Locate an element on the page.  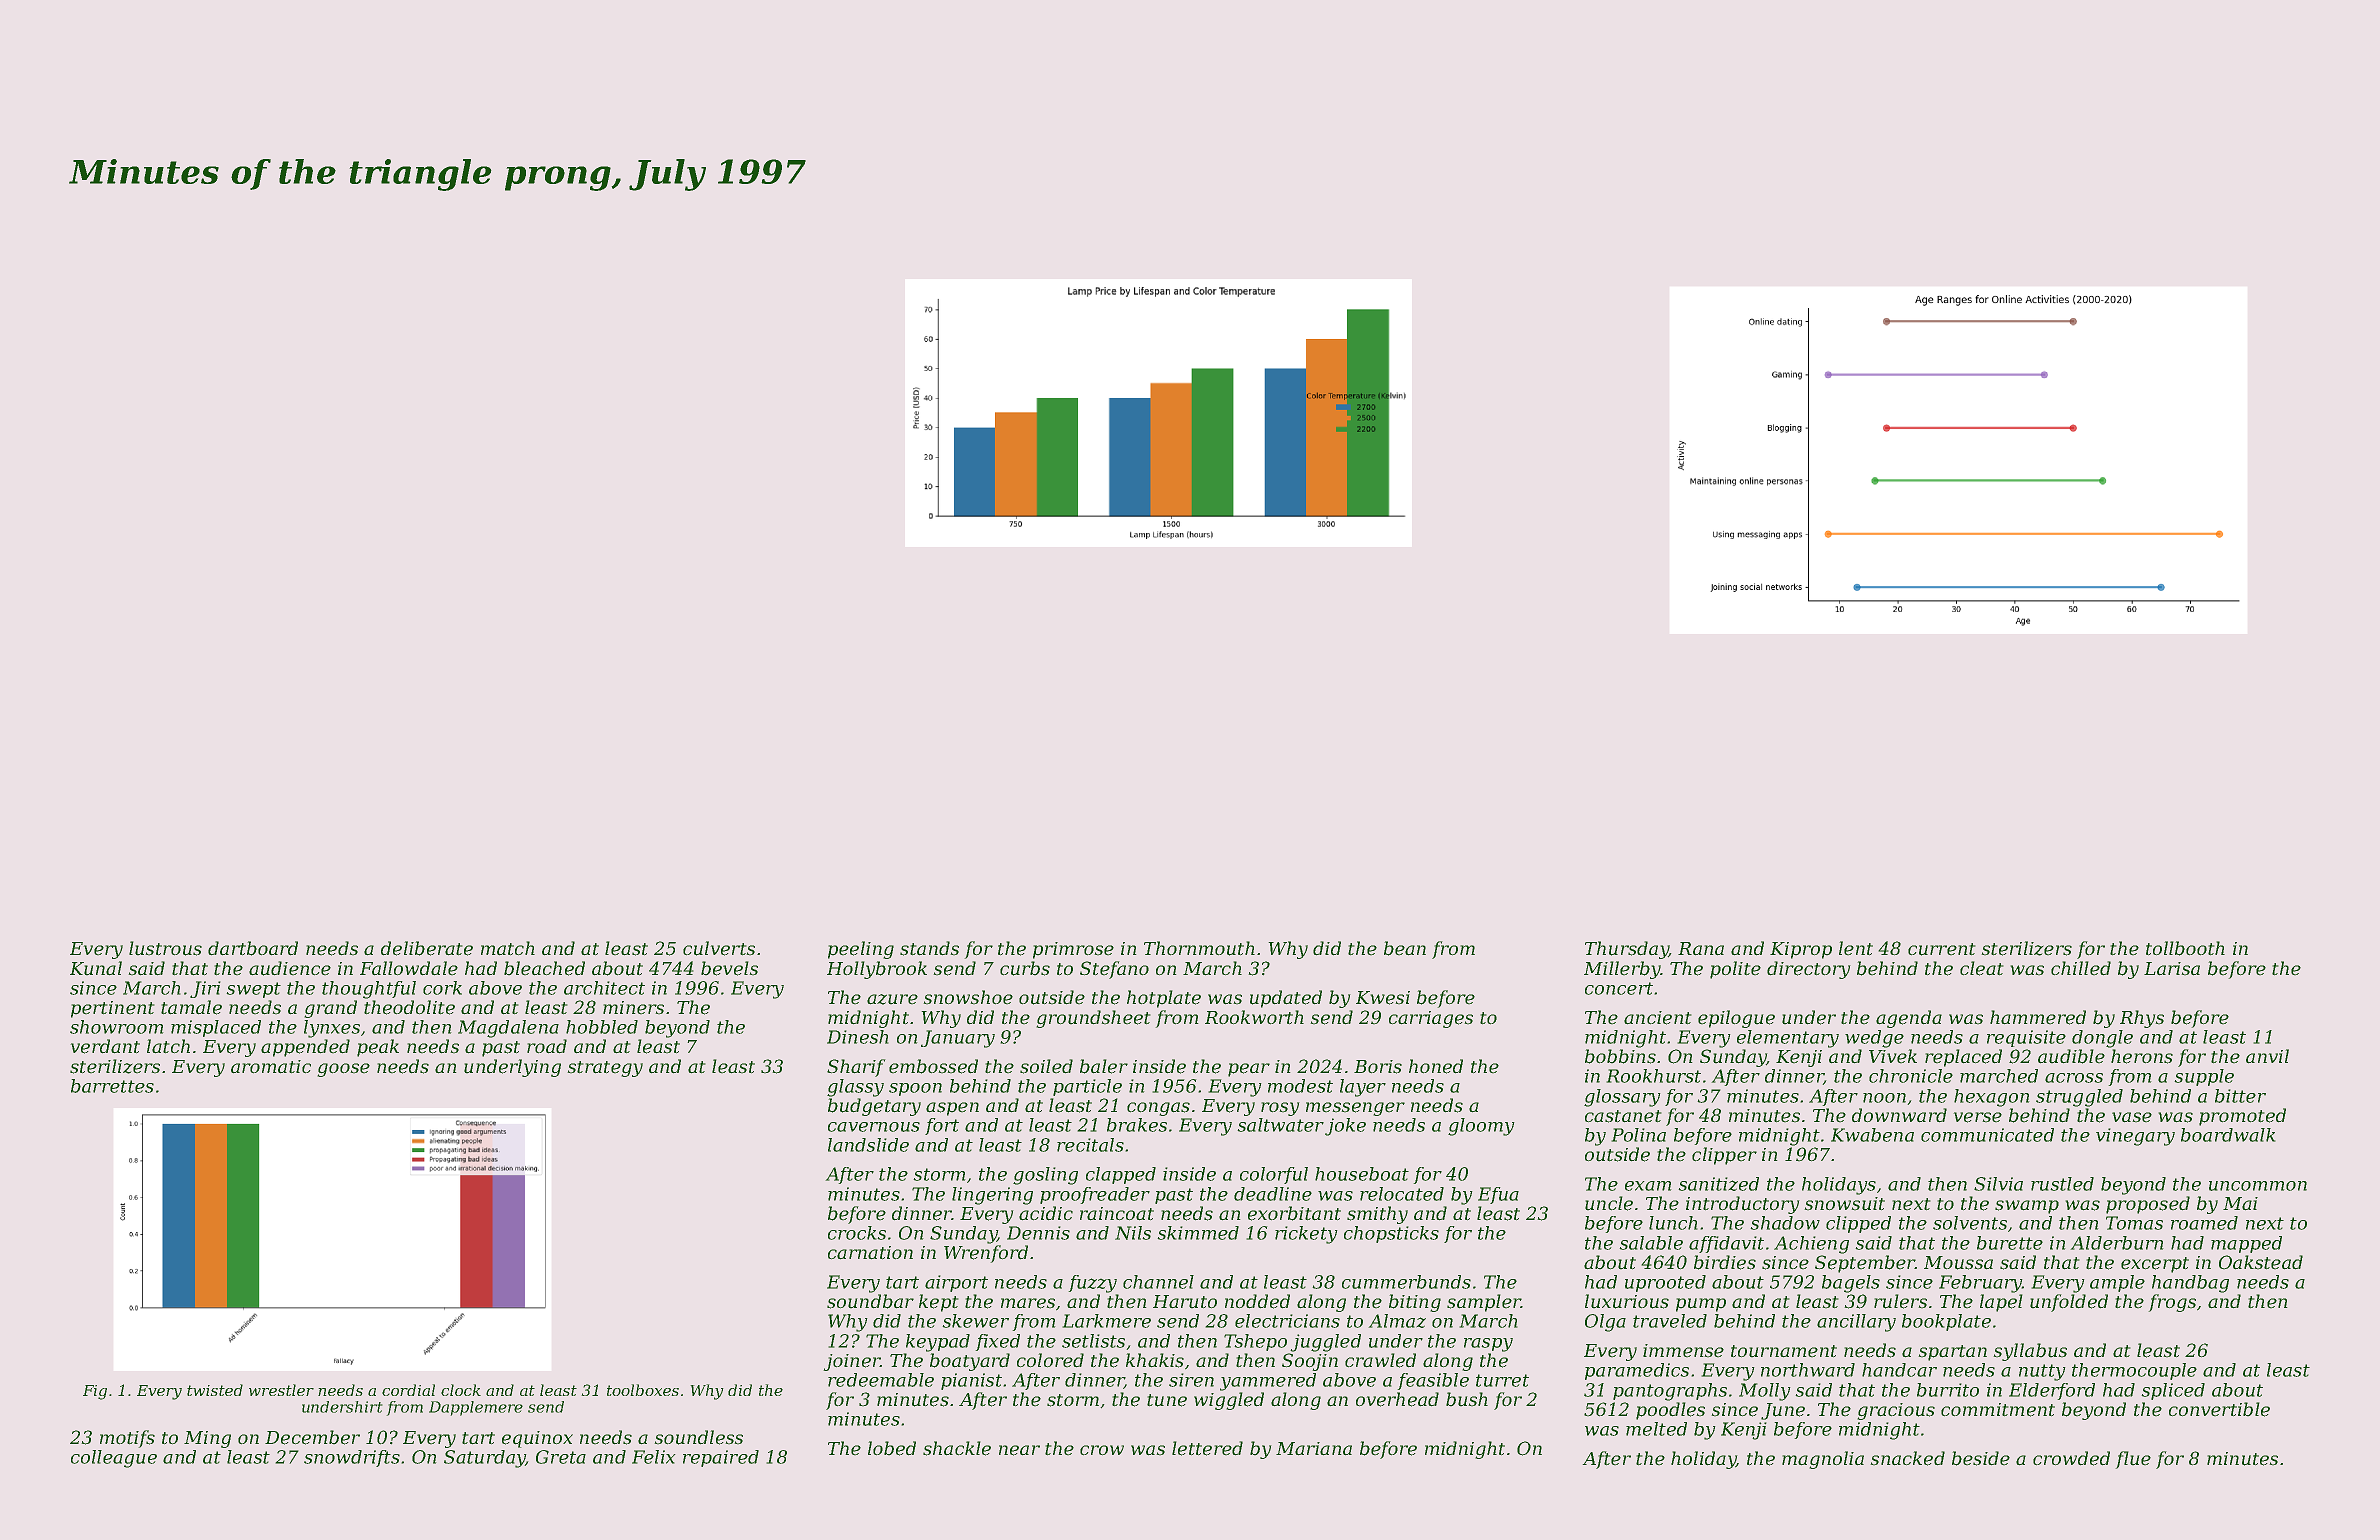
pertinent is located at coordinates (113, 1009).
